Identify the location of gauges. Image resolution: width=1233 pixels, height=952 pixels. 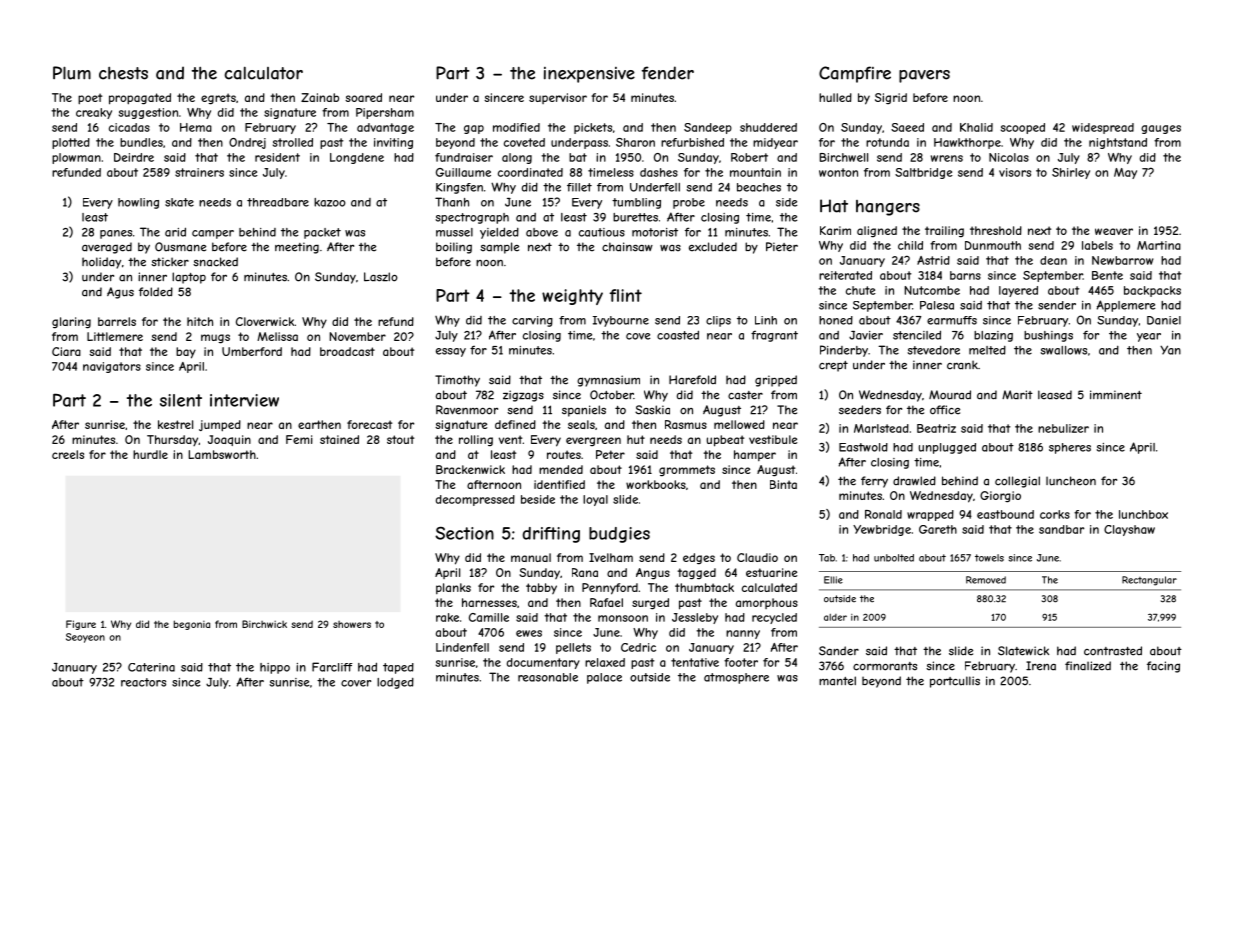
(1161, 129).
